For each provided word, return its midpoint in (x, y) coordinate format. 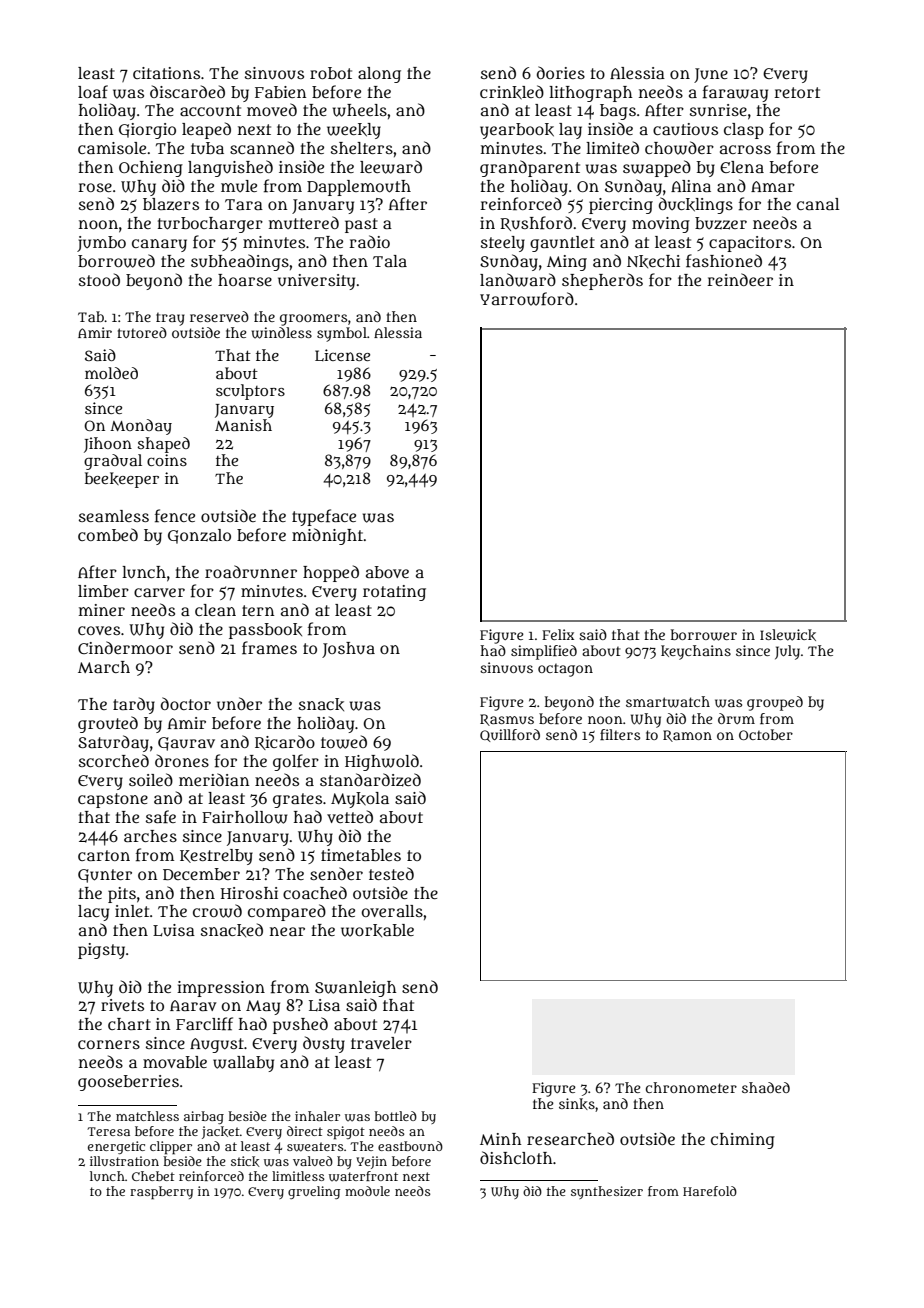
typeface (324, 517)
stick (245, 1161)
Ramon (687, 736)
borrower (704, 635)
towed (344, 742)
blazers (171, 204)
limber (103, 591)
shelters (362, 148)
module (367, 1191)
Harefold (710, 1191)
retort (797, 92)
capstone (113, 800)
